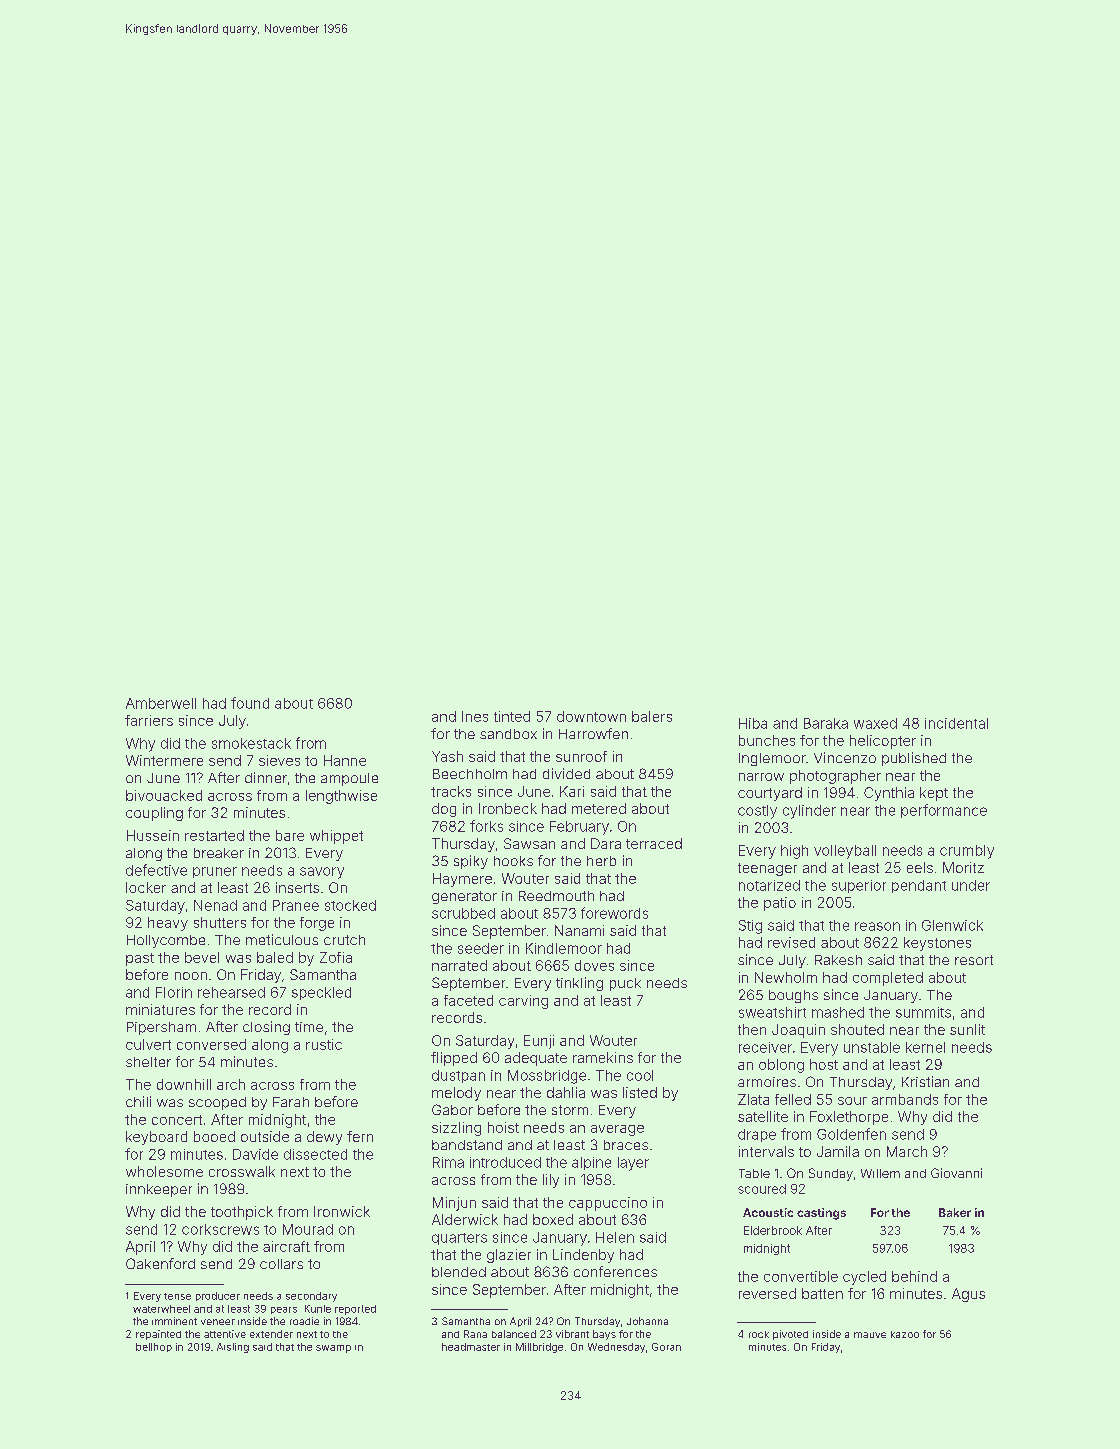 This page has width=1120, height=1449. What do you see at coordinates (164, 1171) in the page?
I see `wholesome` at bounding box center [164, 1171].
